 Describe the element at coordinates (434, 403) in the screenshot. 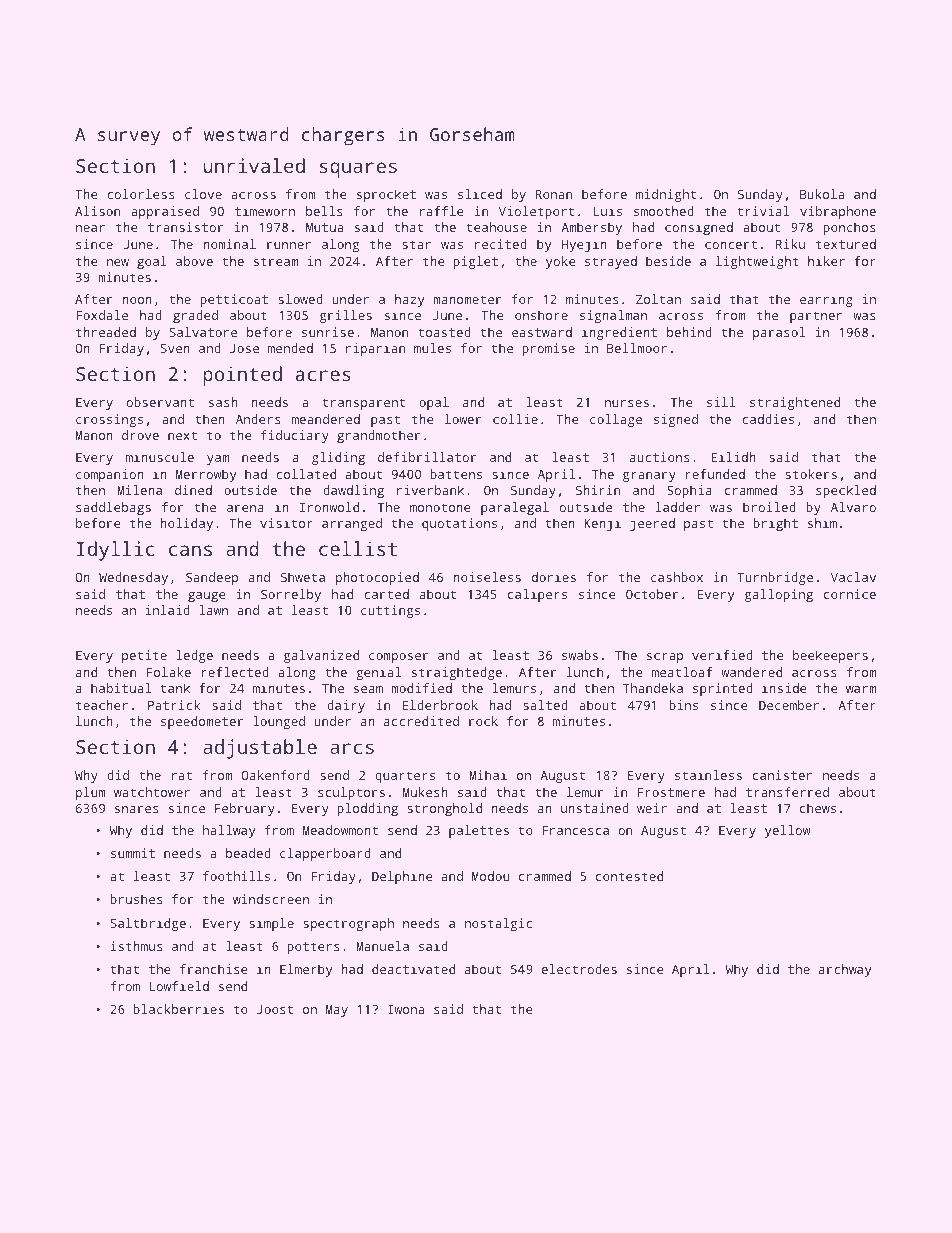

I see `opal` at that location.
